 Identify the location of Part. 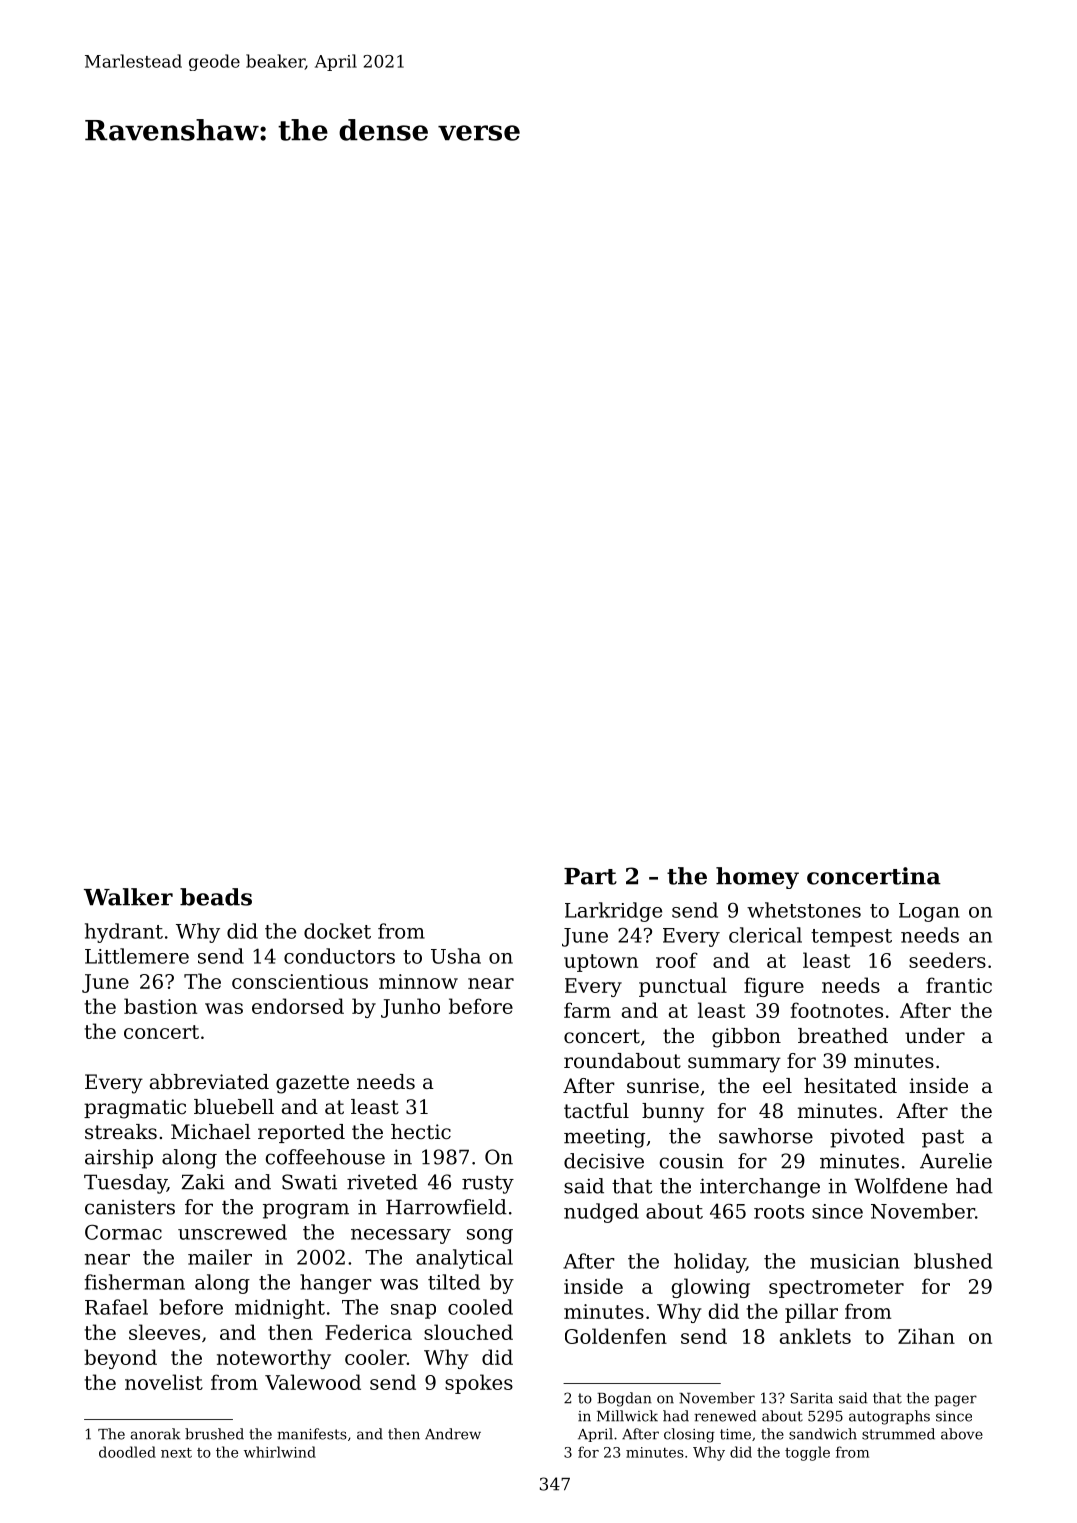
(590, 876).
